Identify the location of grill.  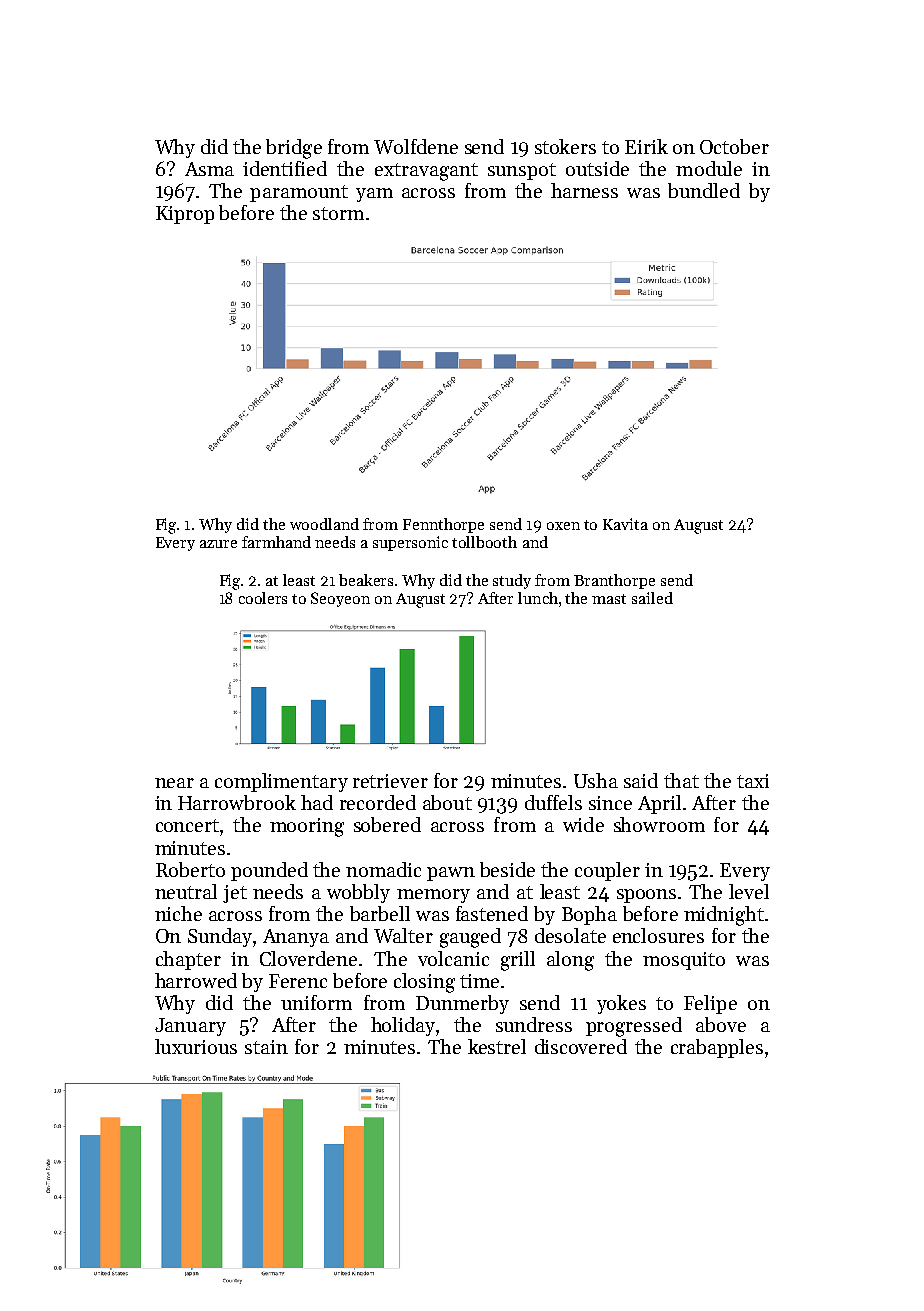
(518, 961).
